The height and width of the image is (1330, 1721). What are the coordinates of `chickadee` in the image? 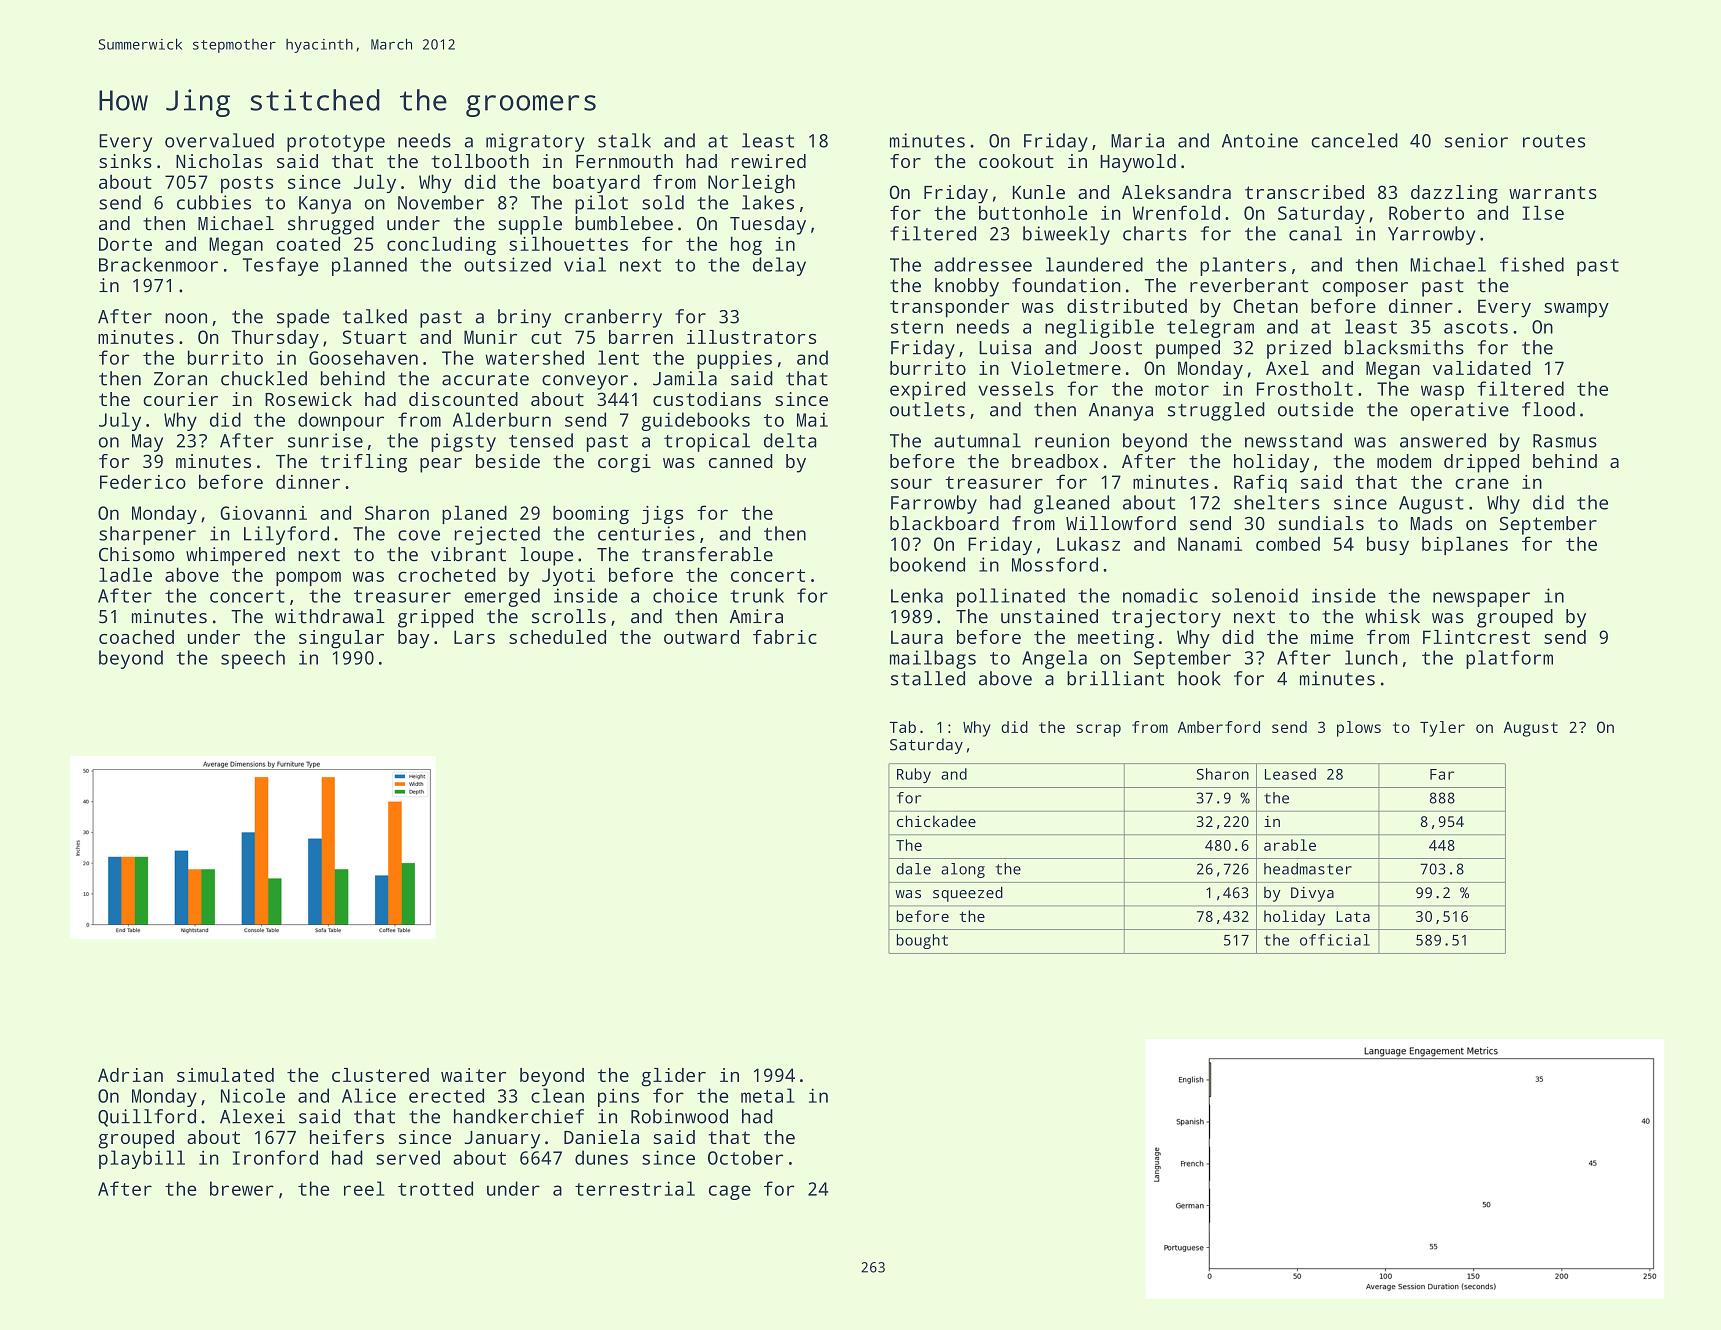 It's located at (936, 821).
